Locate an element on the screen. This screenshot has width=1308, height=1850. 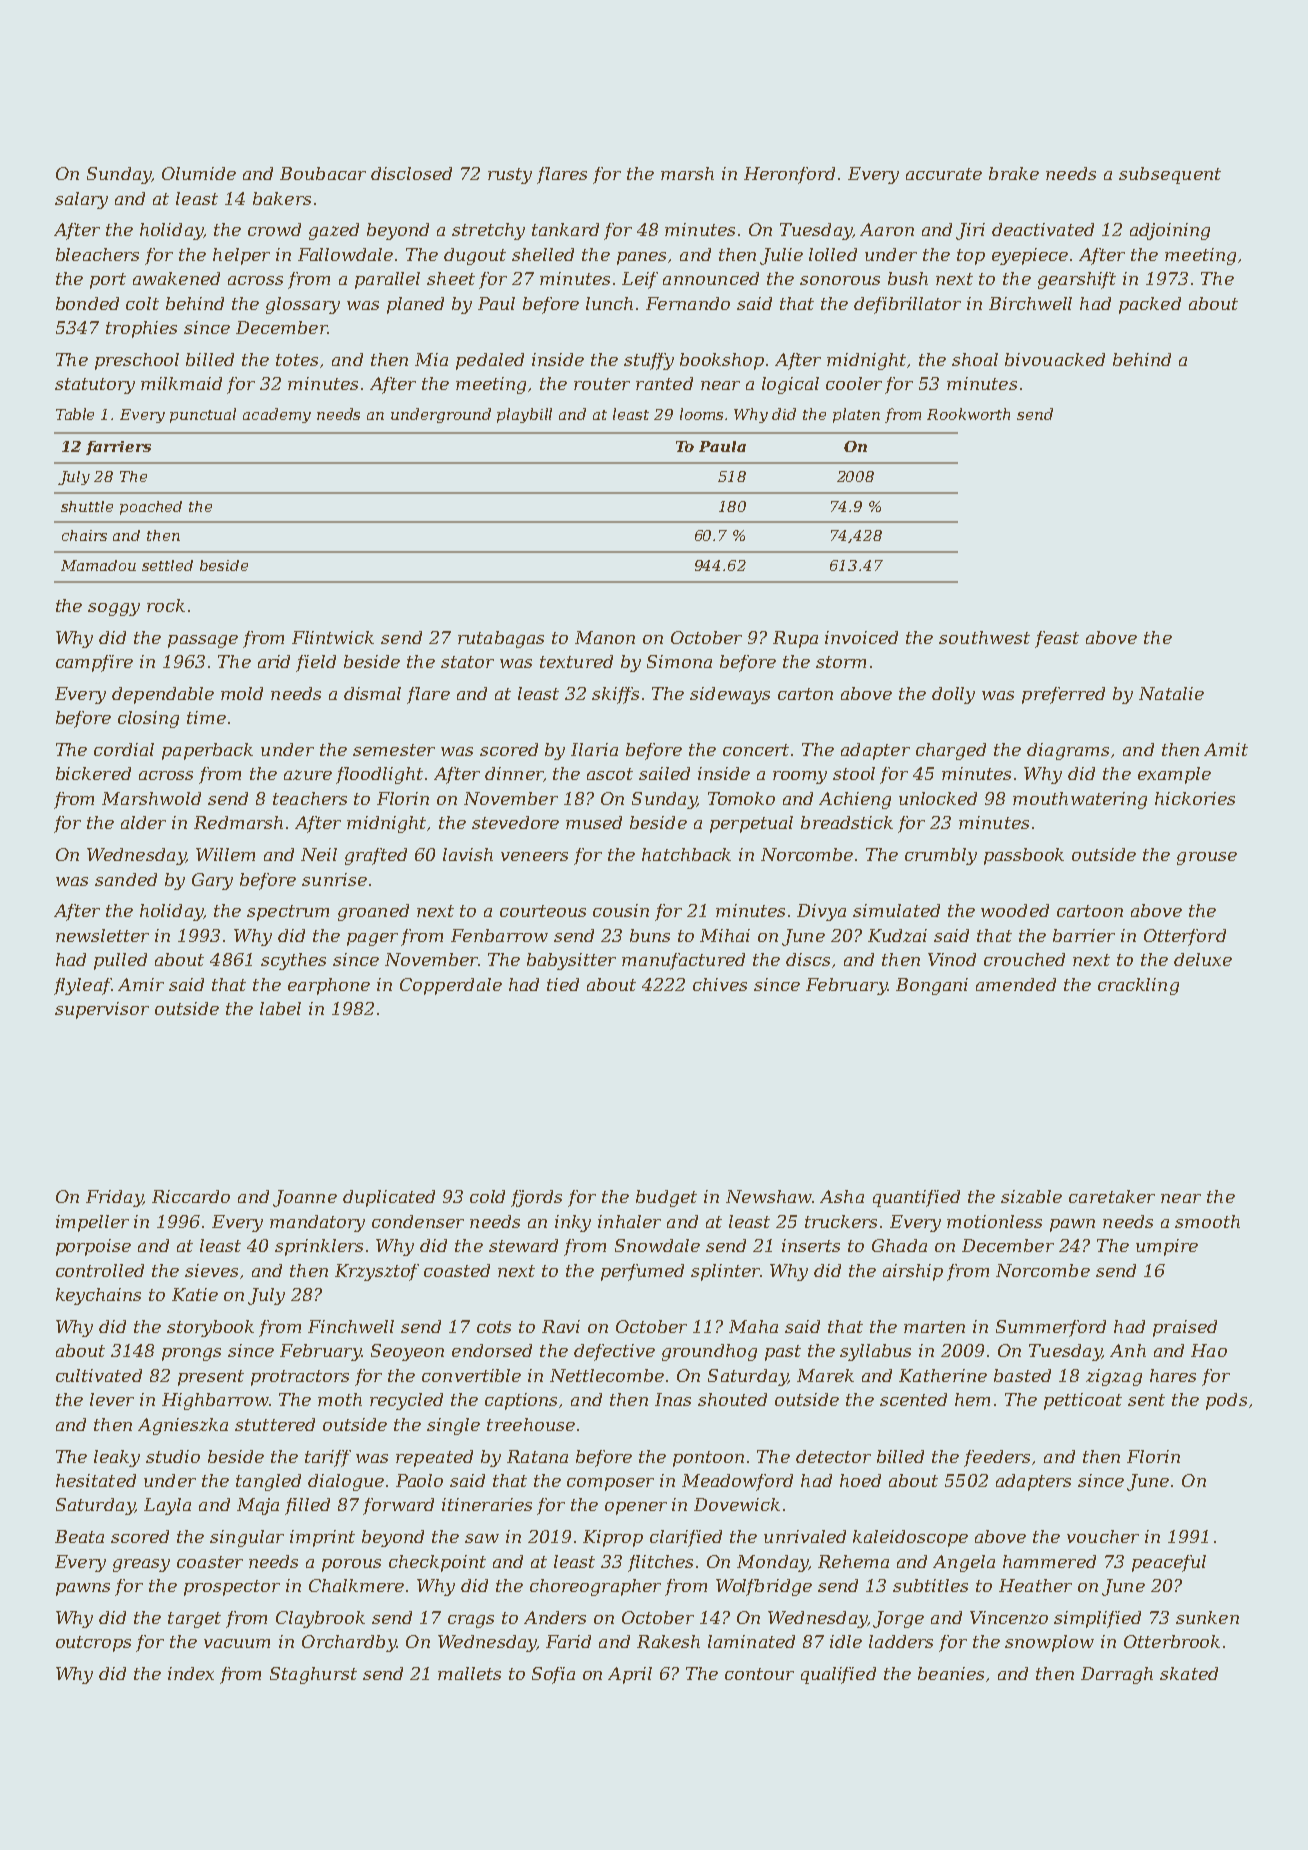
disclosed is located at coordinates (411, 173).
